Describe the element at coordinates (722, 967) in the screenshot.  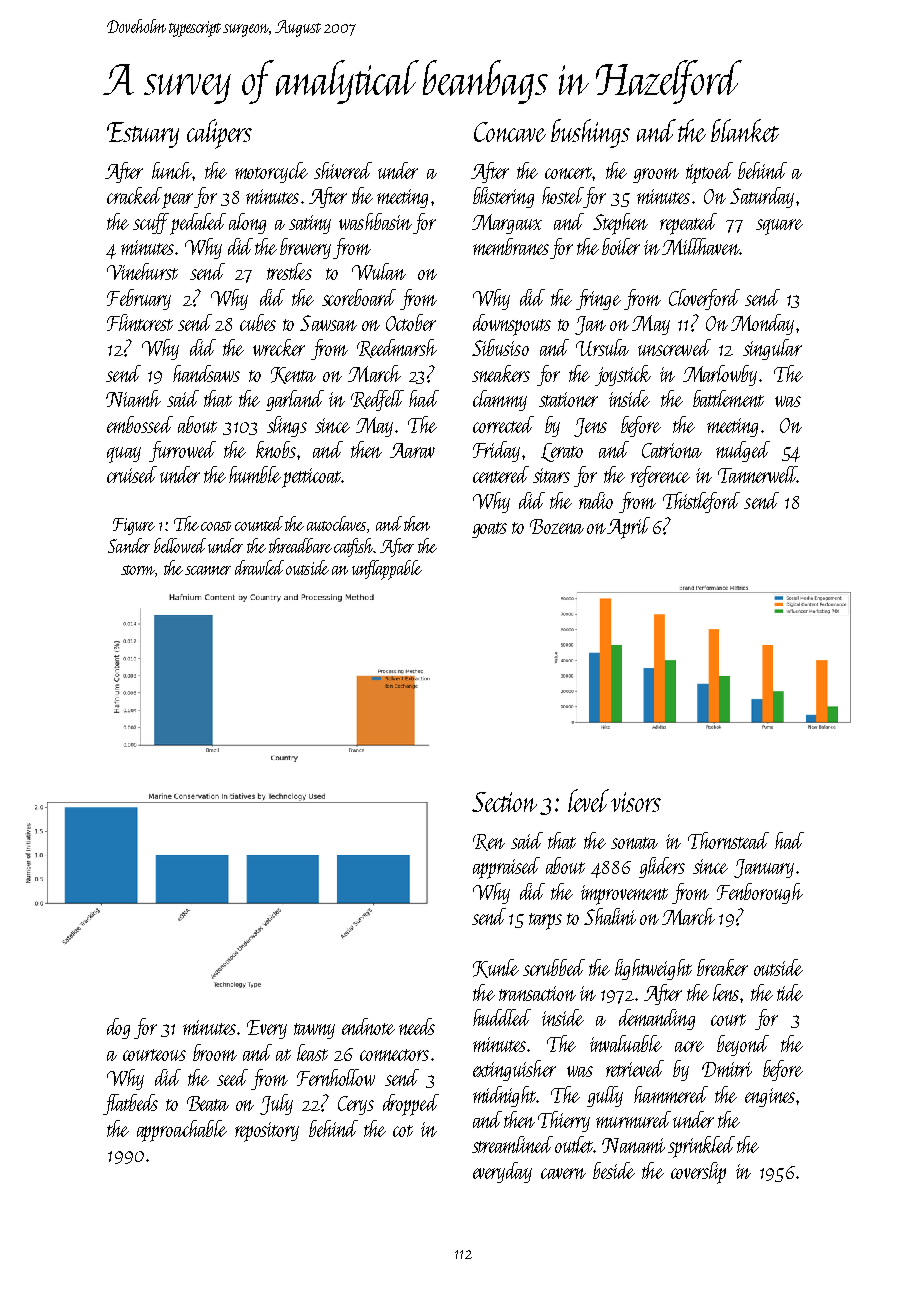
I see `breaker` at that location.
